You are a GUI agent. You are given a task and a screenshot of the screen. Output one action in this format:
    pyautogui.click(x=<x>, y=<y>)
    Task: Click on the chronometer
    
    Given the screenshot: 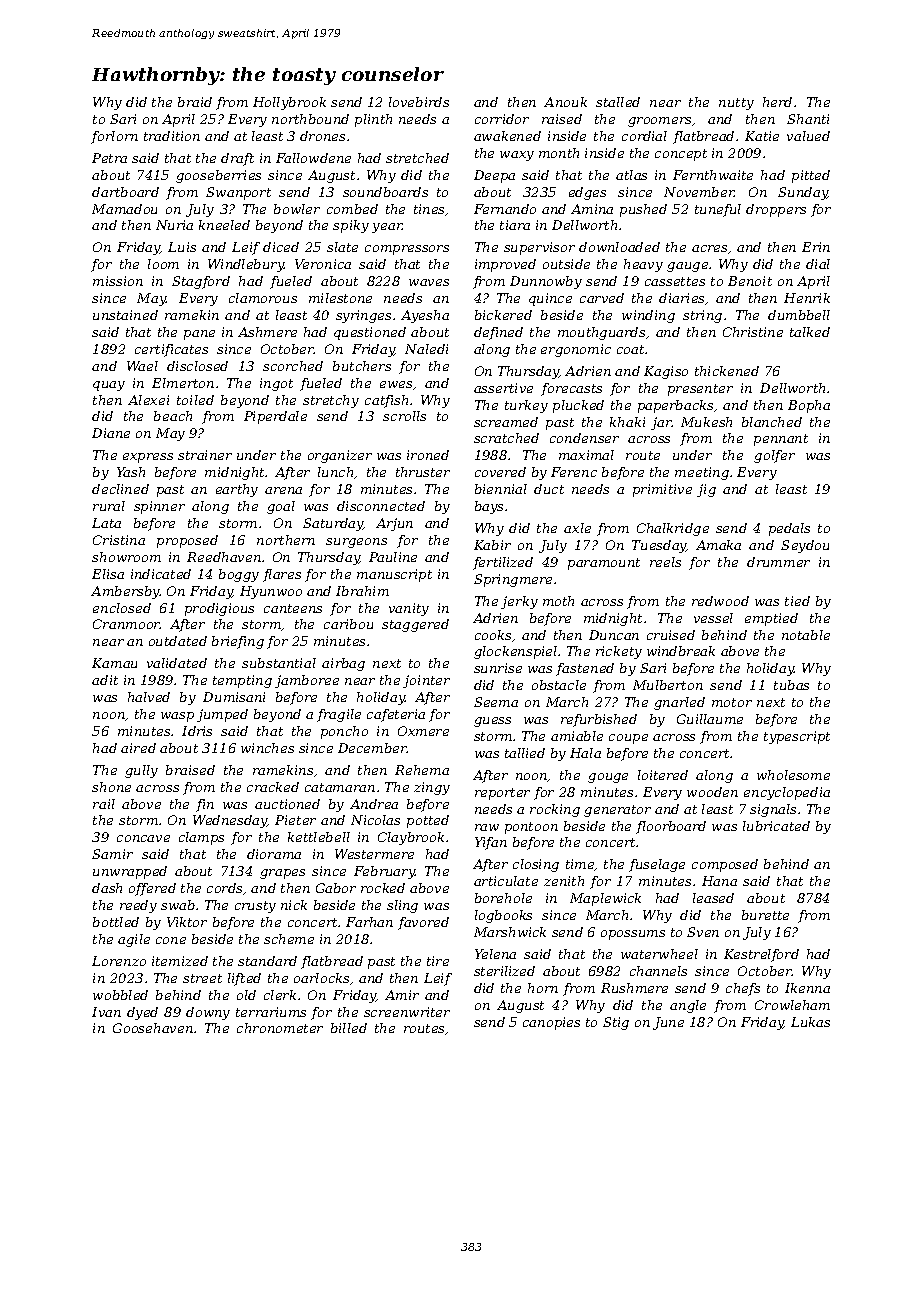 What is the action you would take?
    pyautogui.click(x=280, y=1028)
